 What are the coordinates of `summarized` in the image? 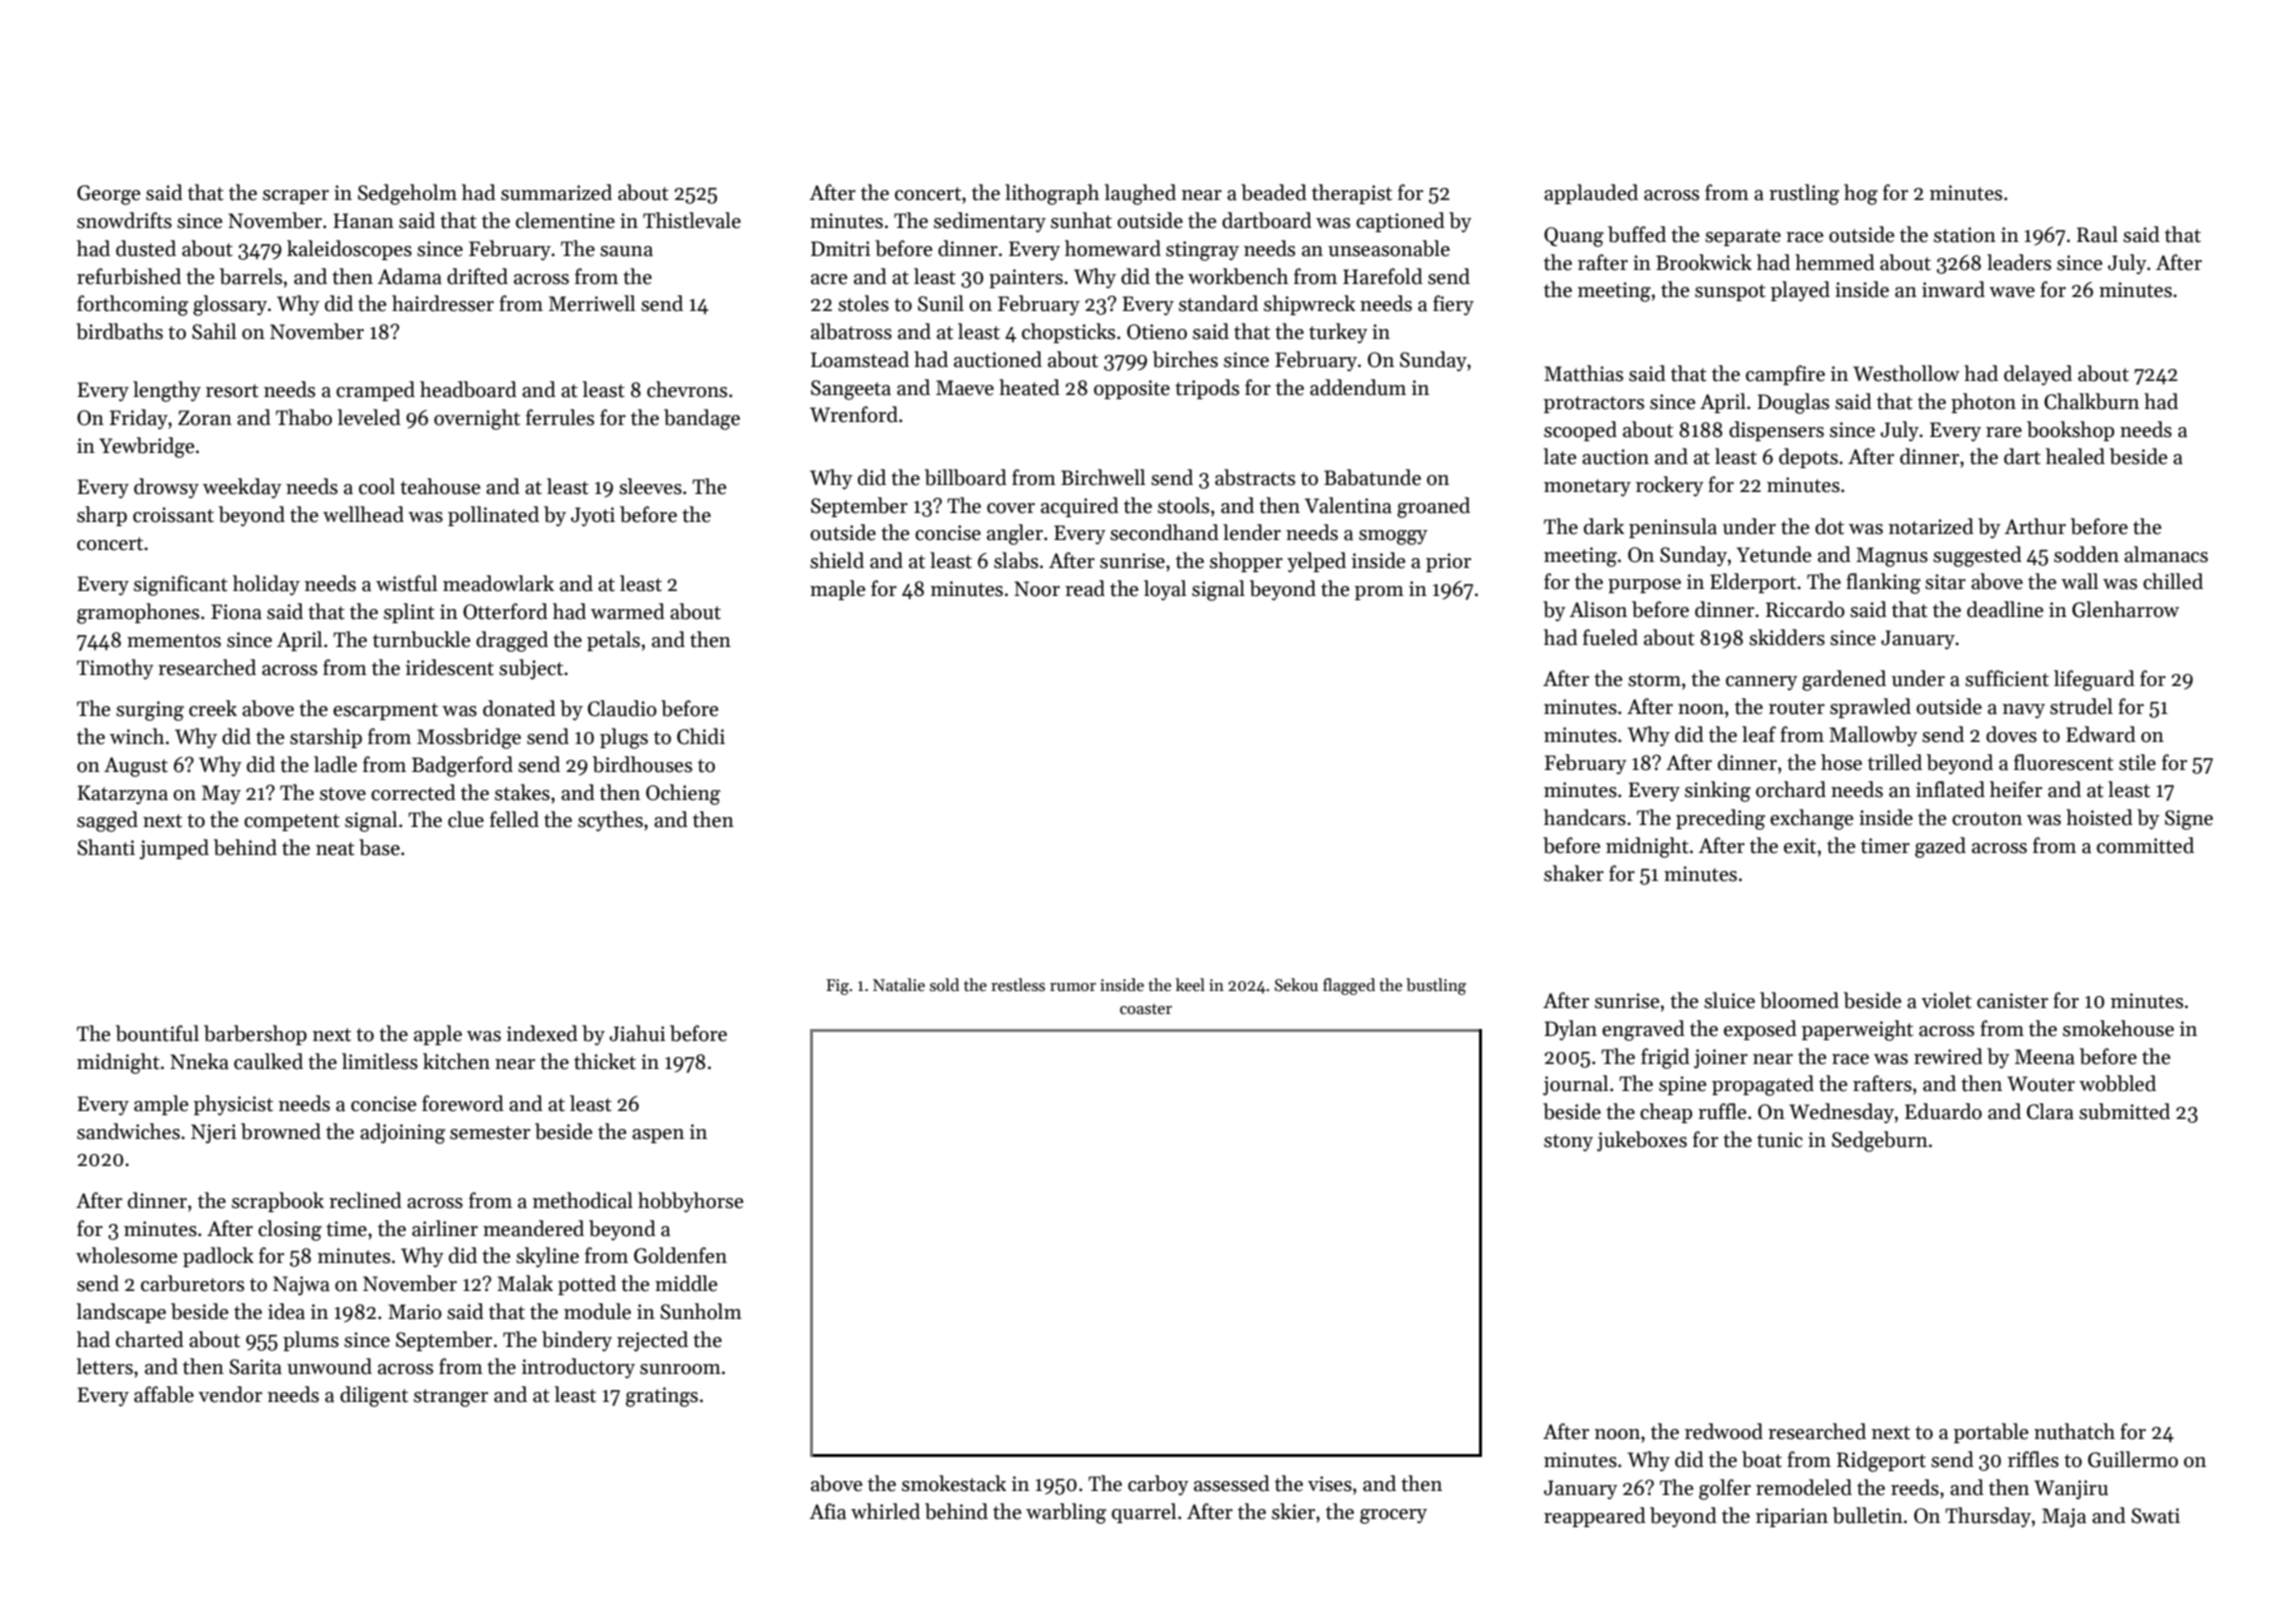 It's located at (556, 192).
